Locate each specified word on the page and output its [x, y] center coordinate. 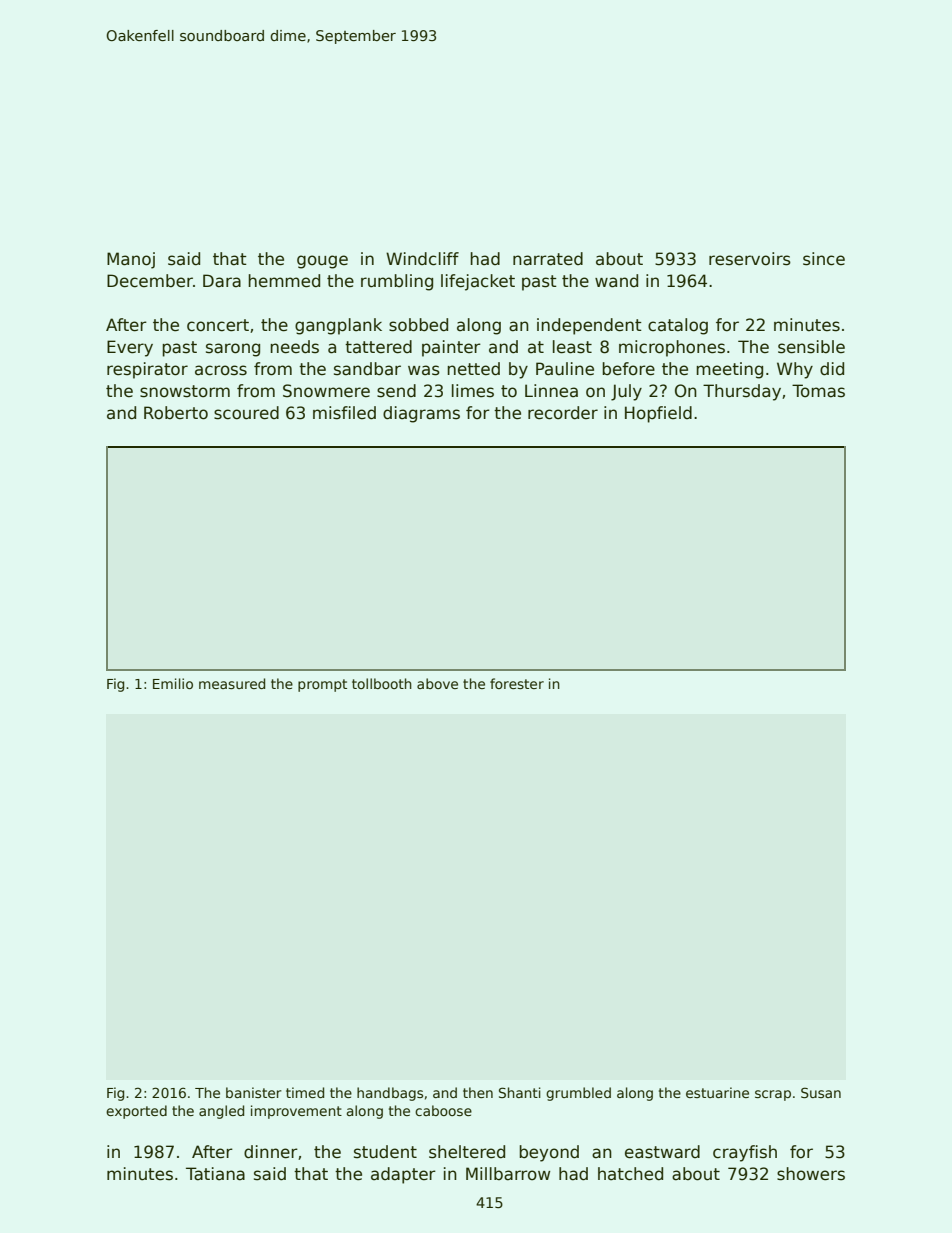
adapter [403, 1175]
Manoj [131, 260]
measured [232, 683]
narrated [548, 259]
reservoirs [750, 259]
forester [517, 683]
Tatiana [215, 1174]
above [437, 683]
